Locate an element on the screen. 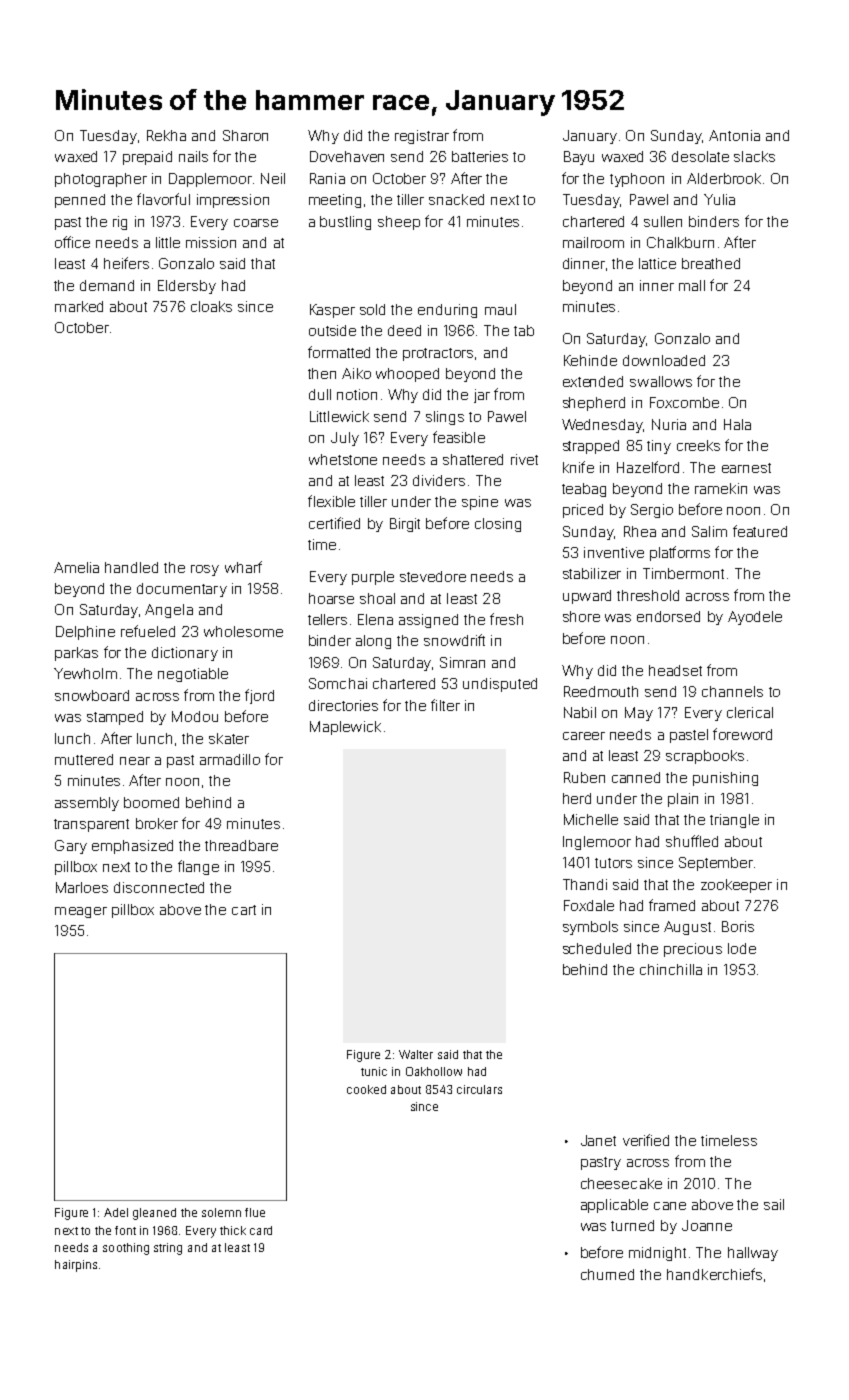 Image resolution: width=849 pixels, height=1400 pixels. tunic is located at coordinates (374, 1071).
